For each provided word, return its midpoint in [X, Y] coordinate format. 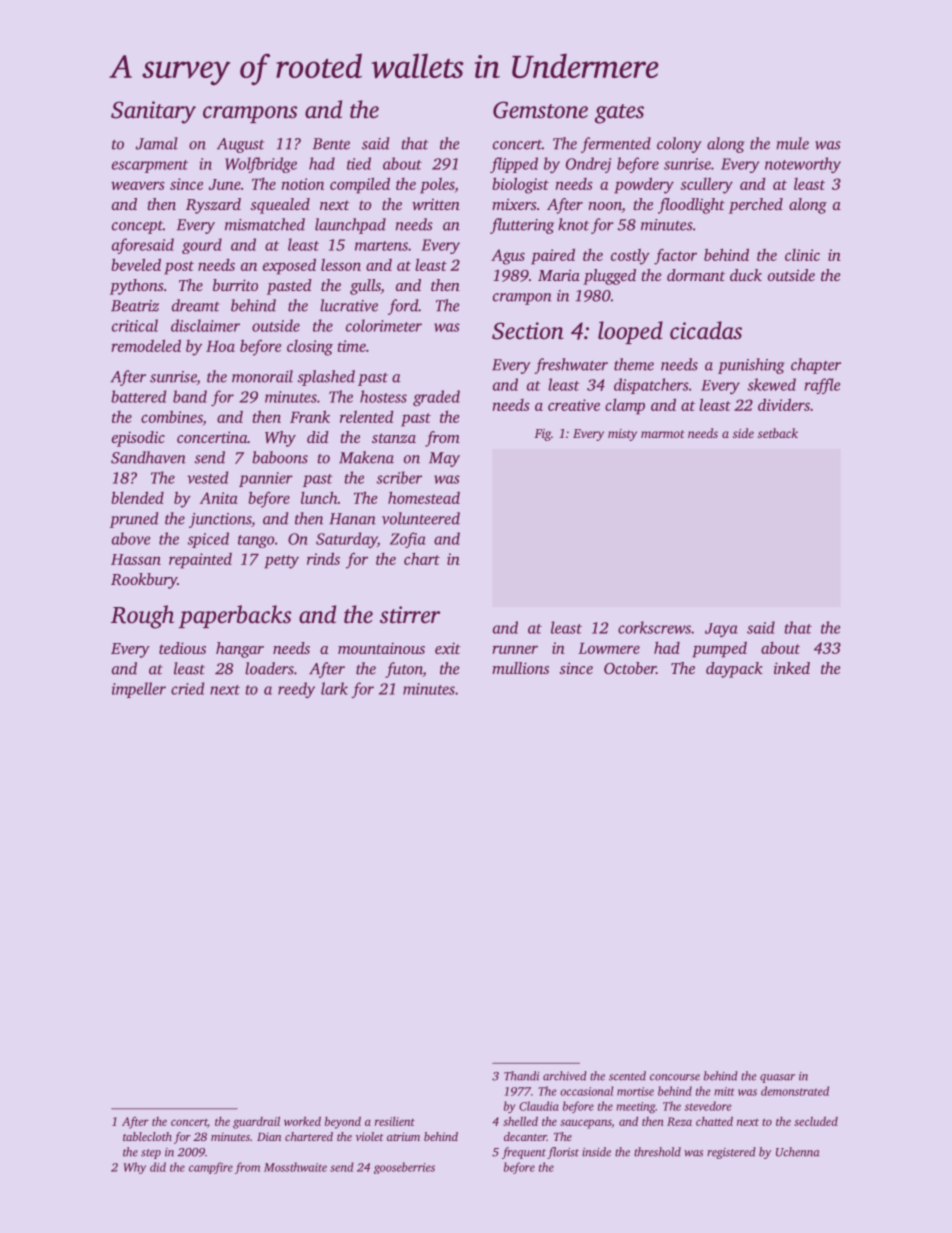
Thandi [522, 1076]
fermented [616, 145]
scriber [399, 477]
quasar [777, 1078]
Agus [508, 257]
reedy [296, 690]
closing [310, 348]
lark [334, 688]
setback [778, 433]
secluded [816, 1121]
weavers [138, 185]
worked [302, 1121]
